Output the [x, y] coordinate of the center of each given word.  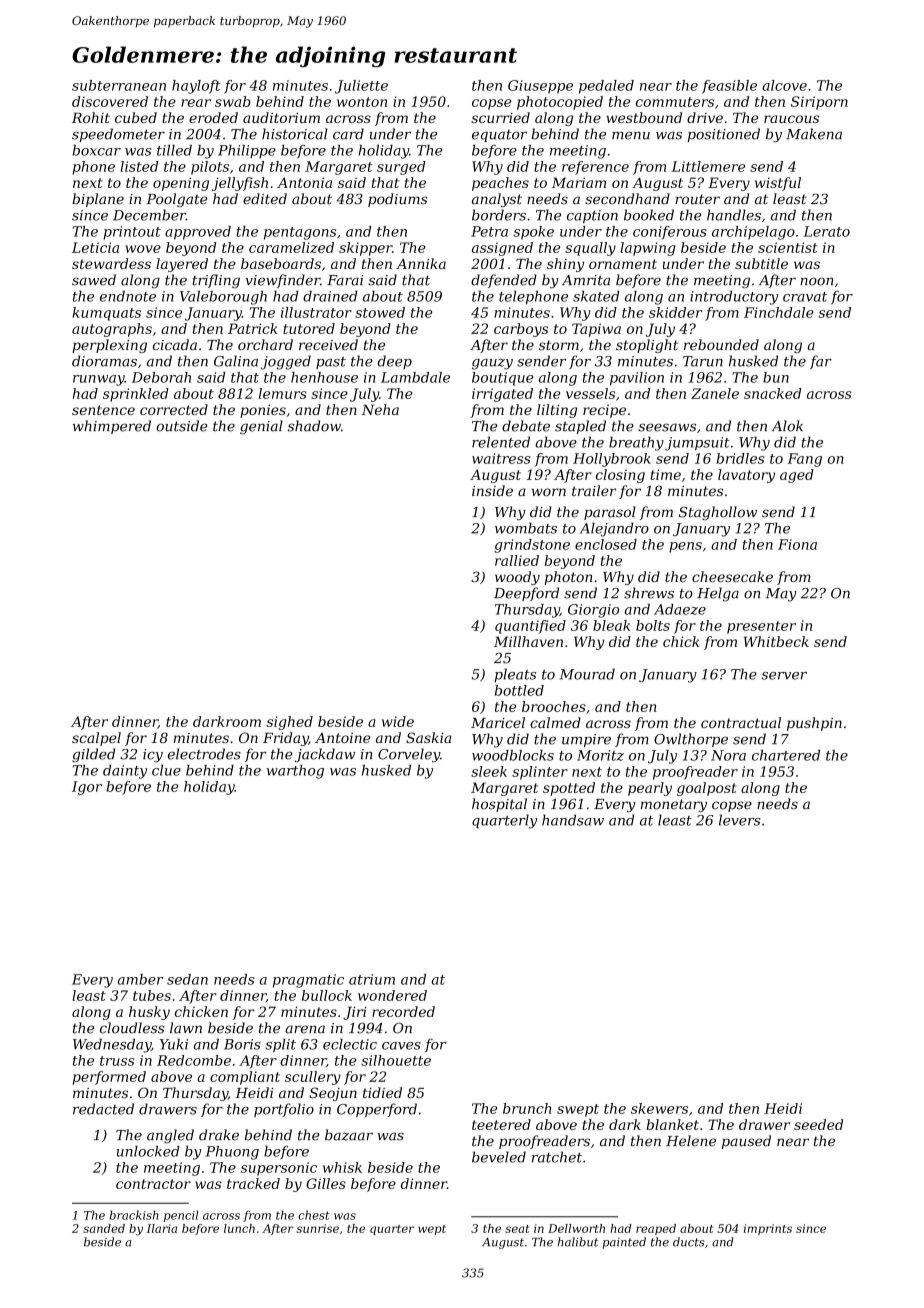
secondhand [627, 199]
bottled [519, 690]
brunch [527, 1108]
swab [233, 101]
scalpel [96, 739]
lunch [239, 1228]
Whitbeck [776, 641]
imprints [768, 1229]
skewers [659, 1108]
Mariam [579, 182]
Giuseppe [540, 87]
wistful [778, 184]
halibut [578, 1242]
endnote [128, 296]
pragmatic [308, 981]
